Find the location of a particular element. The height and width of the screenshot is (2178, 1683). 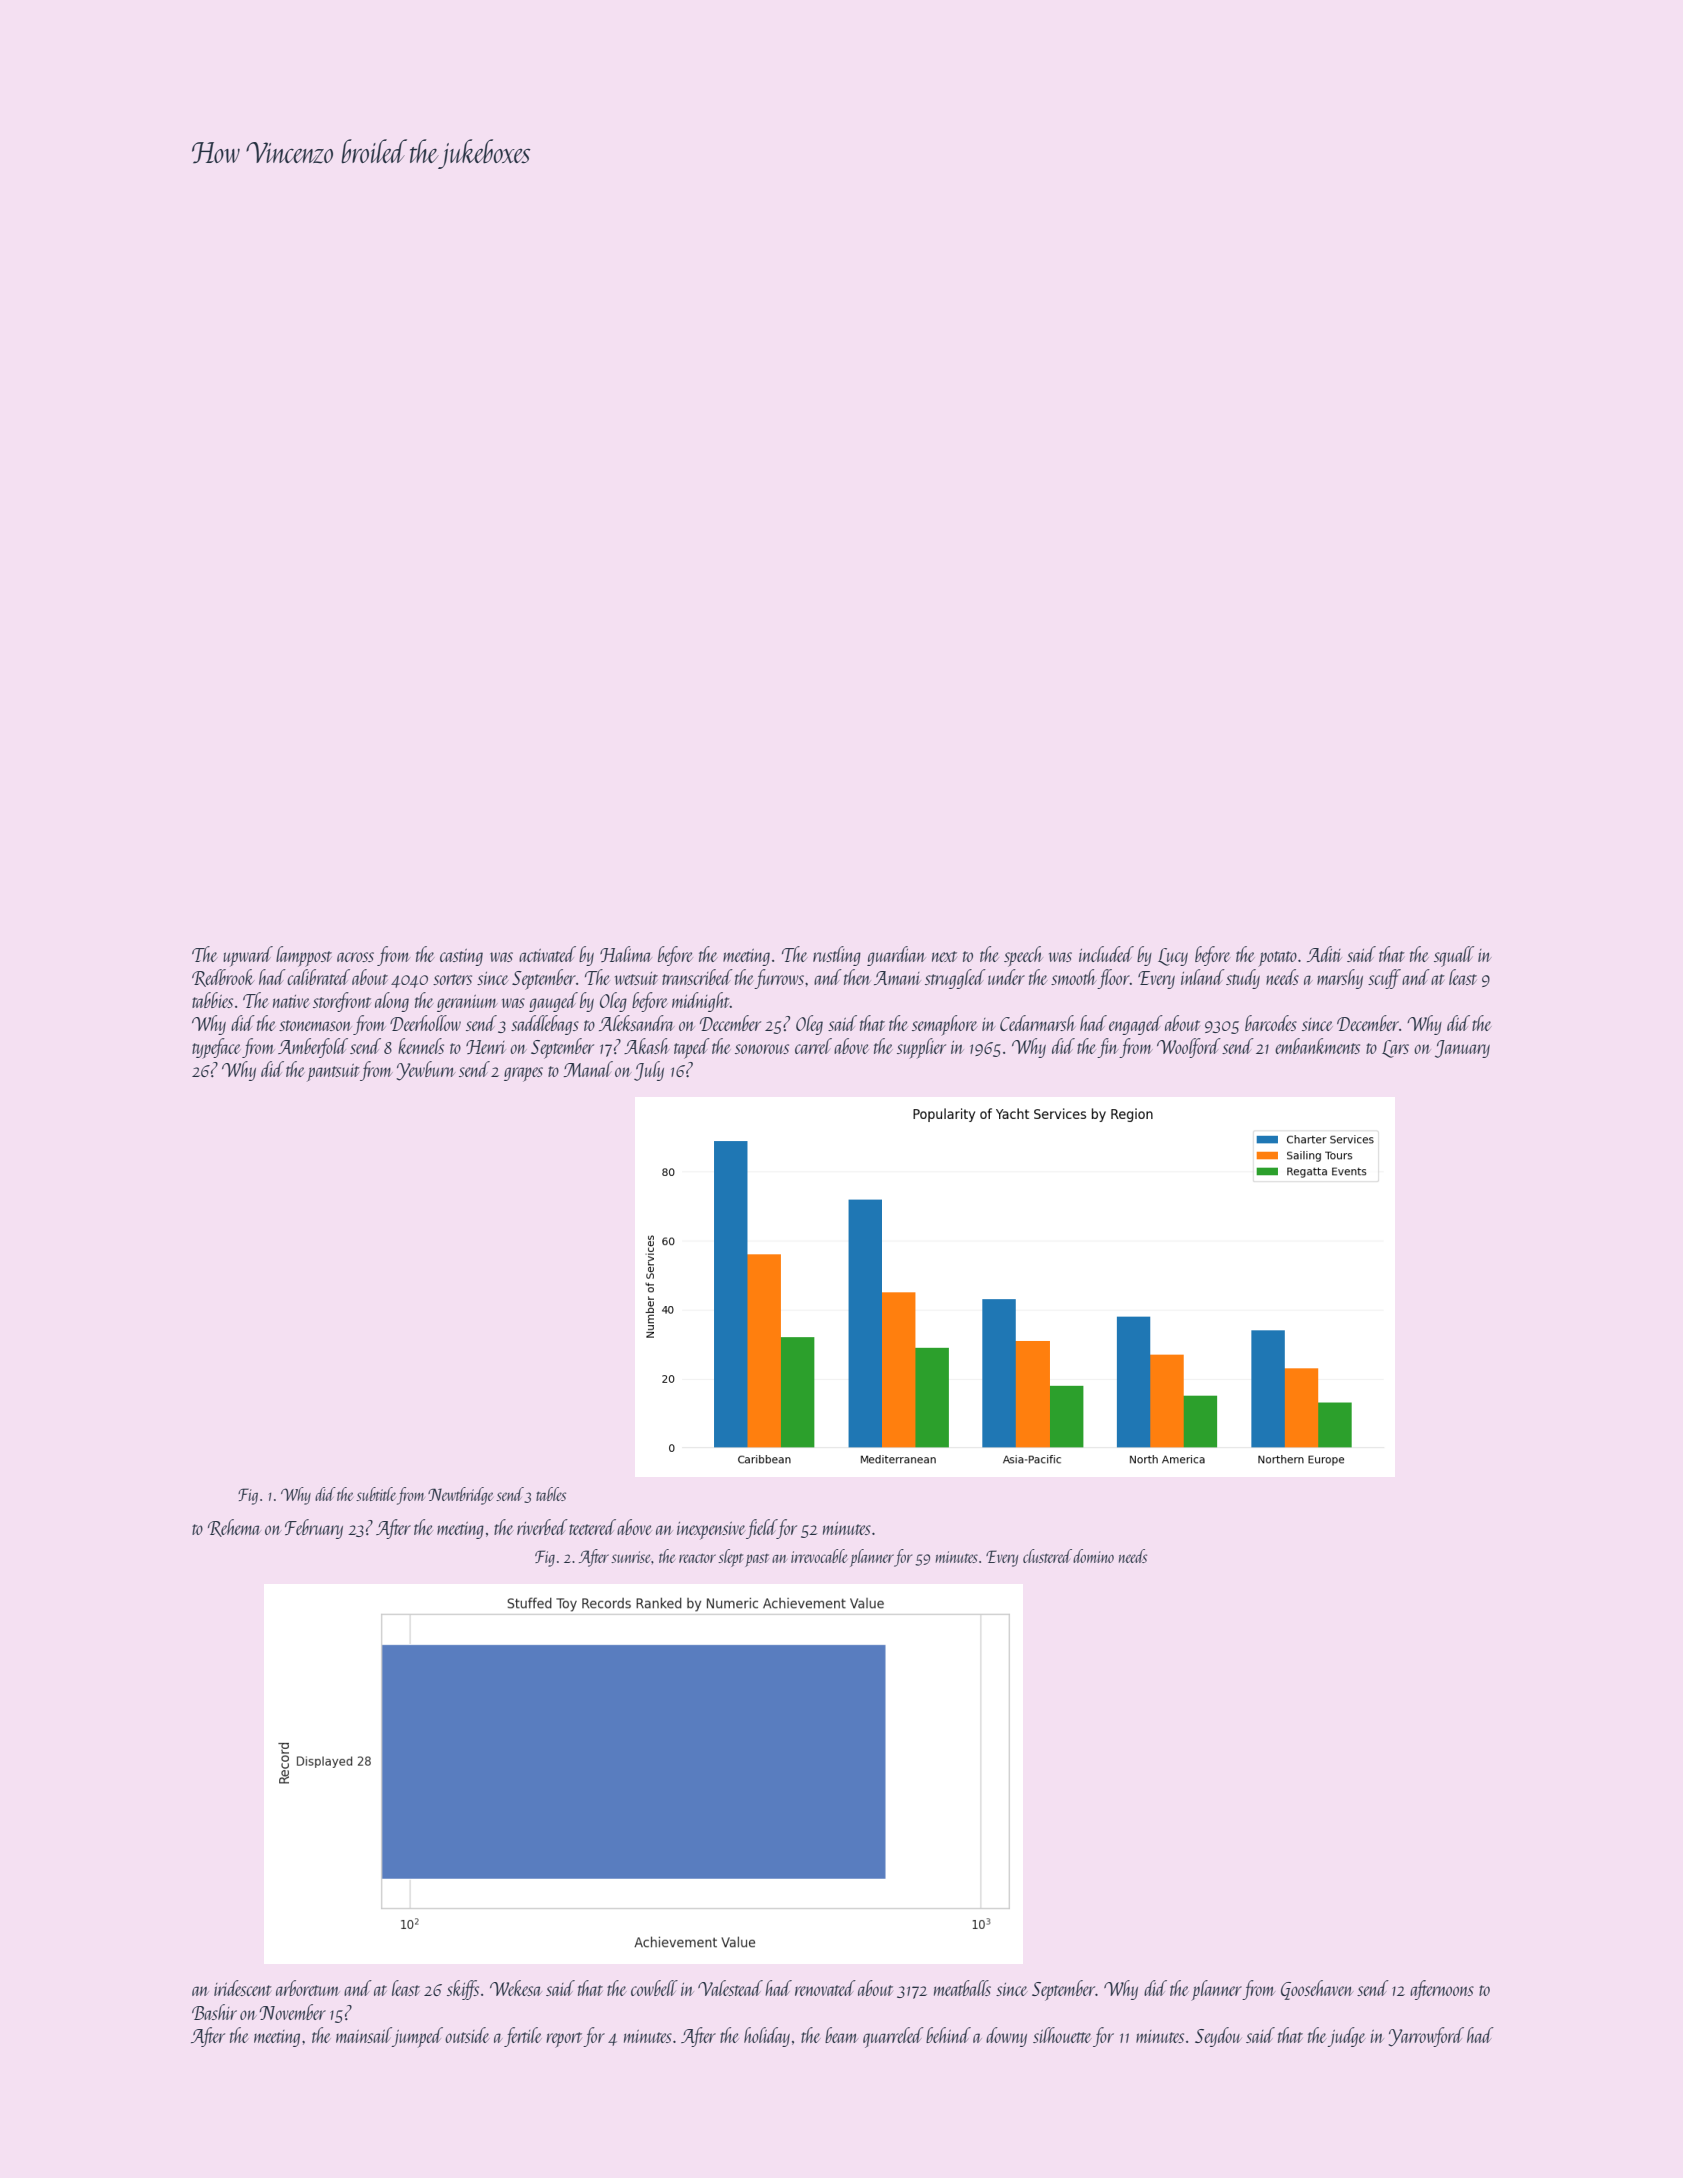

Valestead is located at coordinates (730, 1988).
